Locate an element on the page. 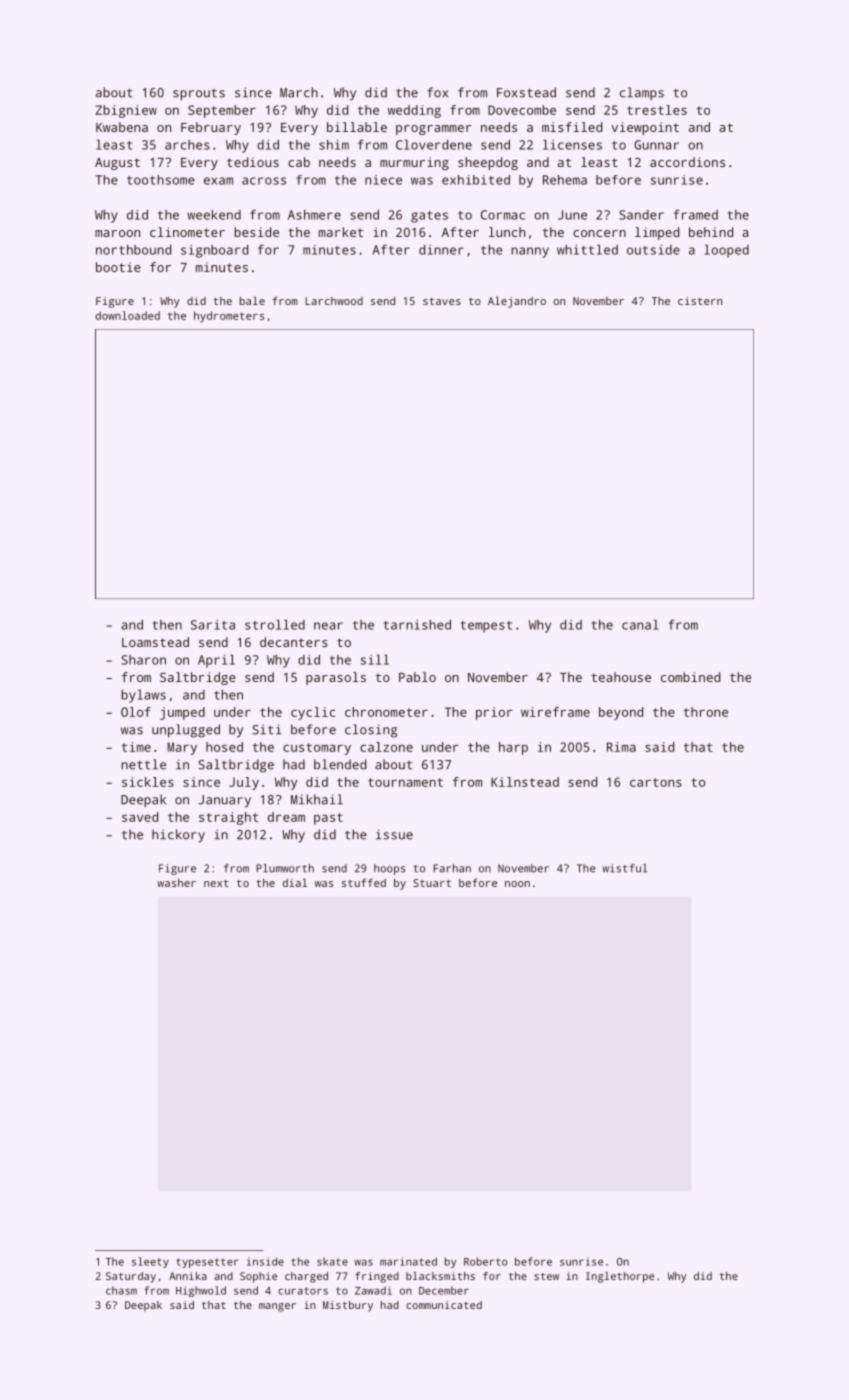 The image size is (849, 1400). signboard is located at coordinates (214, 251).
